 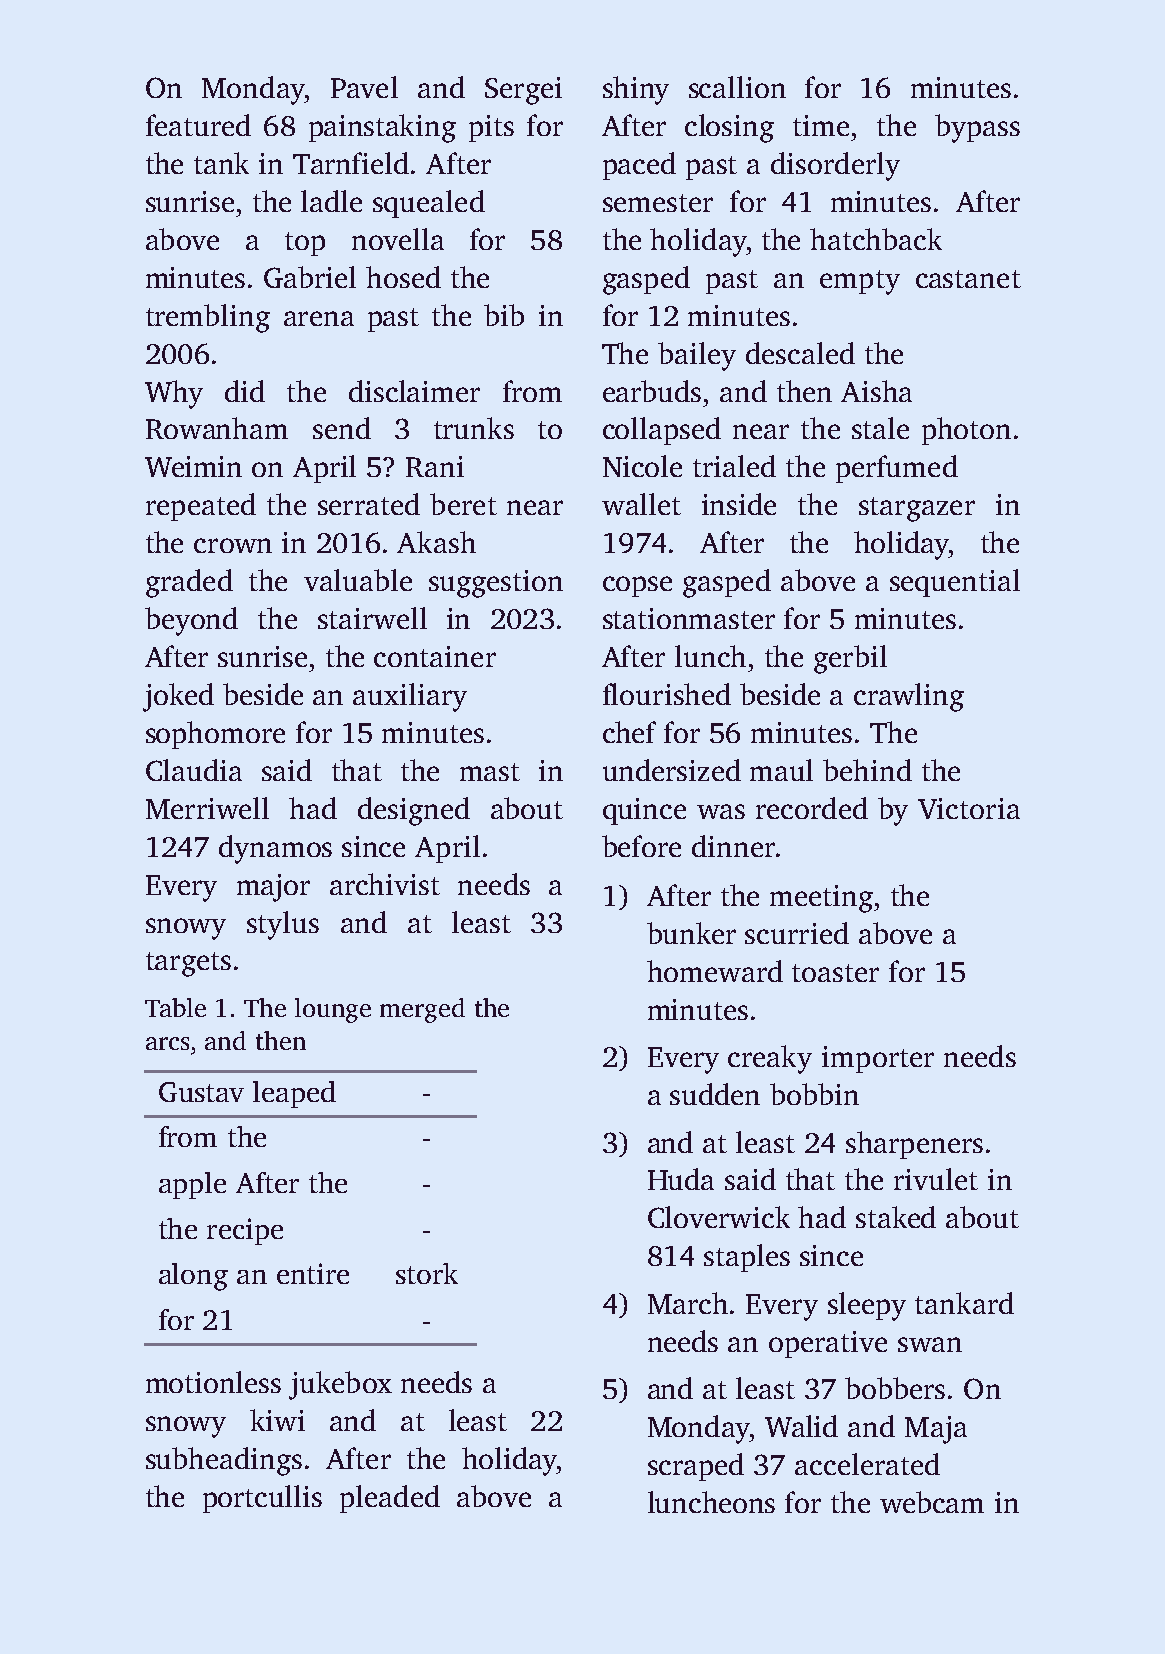 What do you see at coordinates (969, 808) in the page?
I see `Victoria` at bounding box center [969, 808].
